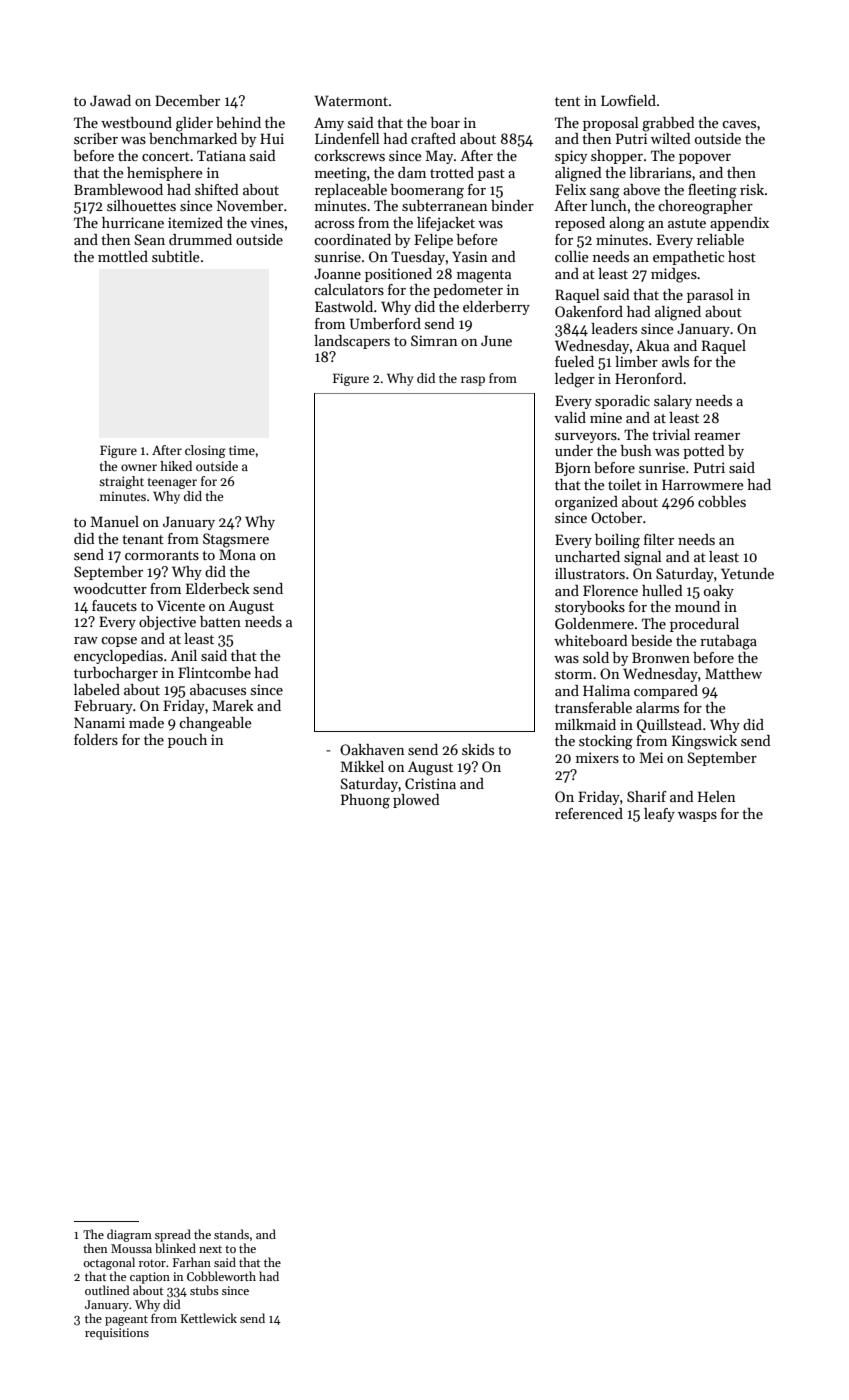 The height and width of the document is (1400, 849). Describe the element at coordinates (139, 467) in the document. I see `owner` at that location.
